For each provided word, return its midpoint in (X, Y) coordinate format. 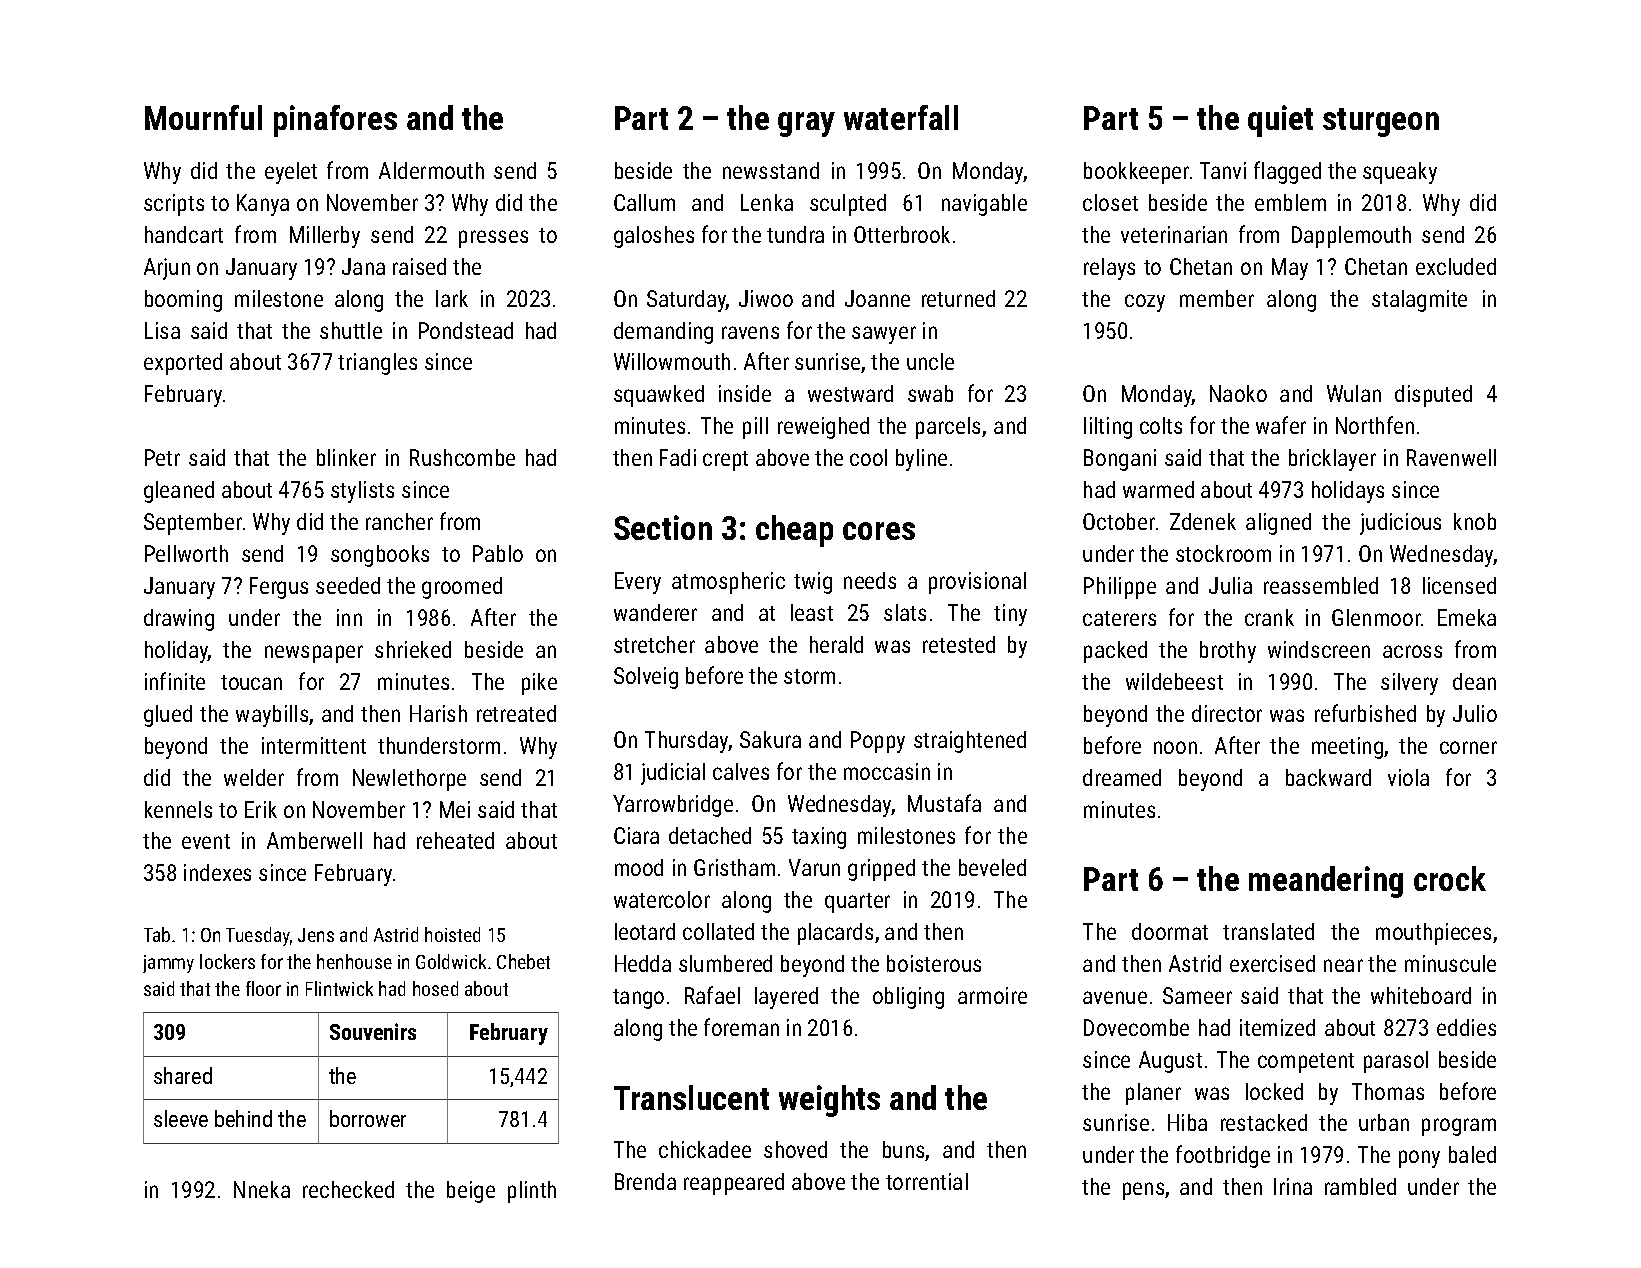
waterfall (901, 117)
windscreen (1319, 649)
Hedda (643, 963)
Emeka (1467, 617)
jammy (168, 964)
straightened (970, 742)
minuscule (1450, 963)
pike (539, 684)
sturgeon (1381, 122)
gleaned (179, 492)
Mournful (203, 117)
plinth (532, 1192)
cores (879, 531)
